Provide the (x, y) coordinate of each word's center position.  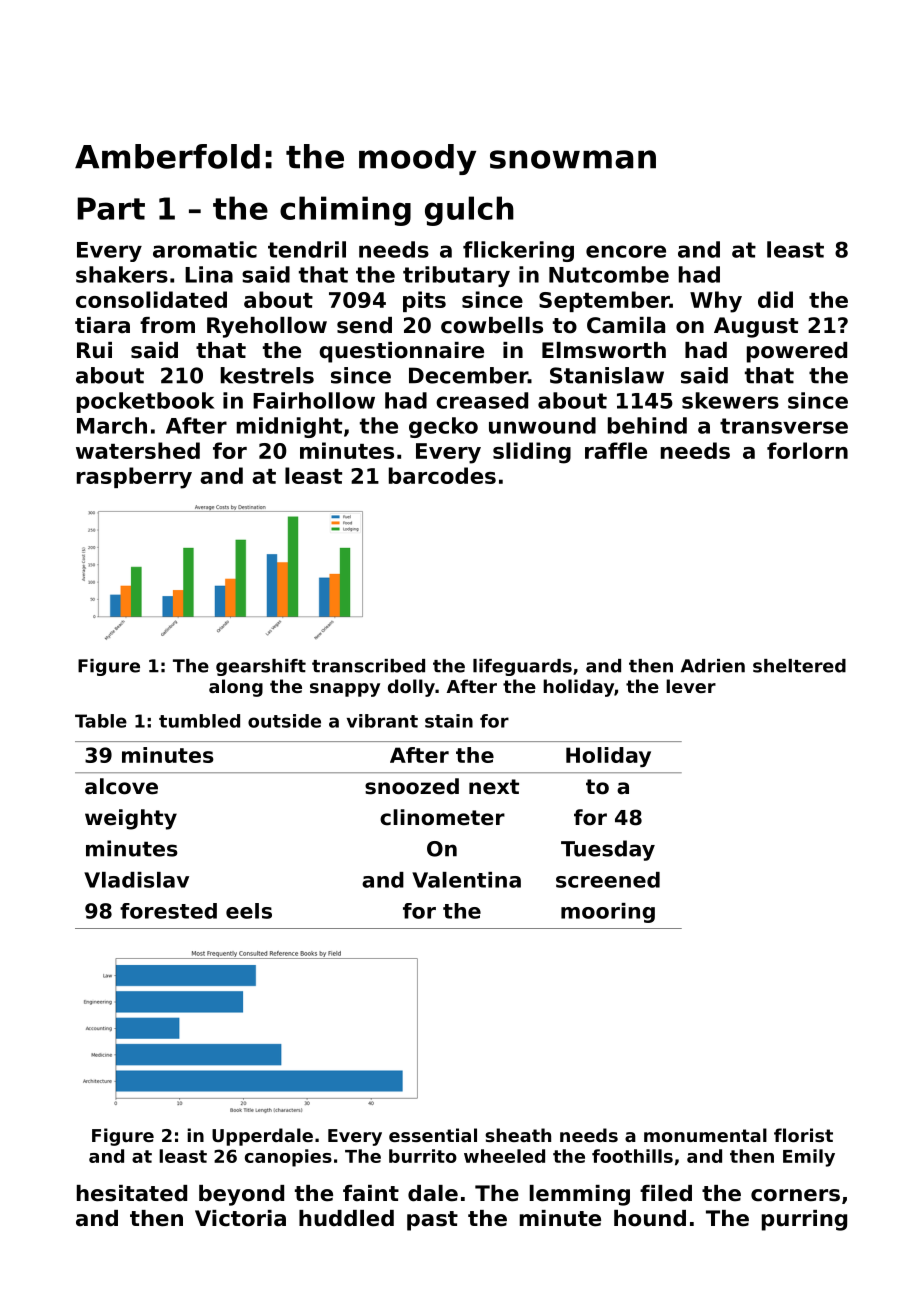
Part (111, 208)
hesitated (132, 1193)
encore (626, 251)
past (432, 1221)
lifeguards (522, 667)
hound (650, 1218)
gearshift (261, 667)
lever (691, 686)
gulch (469, 211)
